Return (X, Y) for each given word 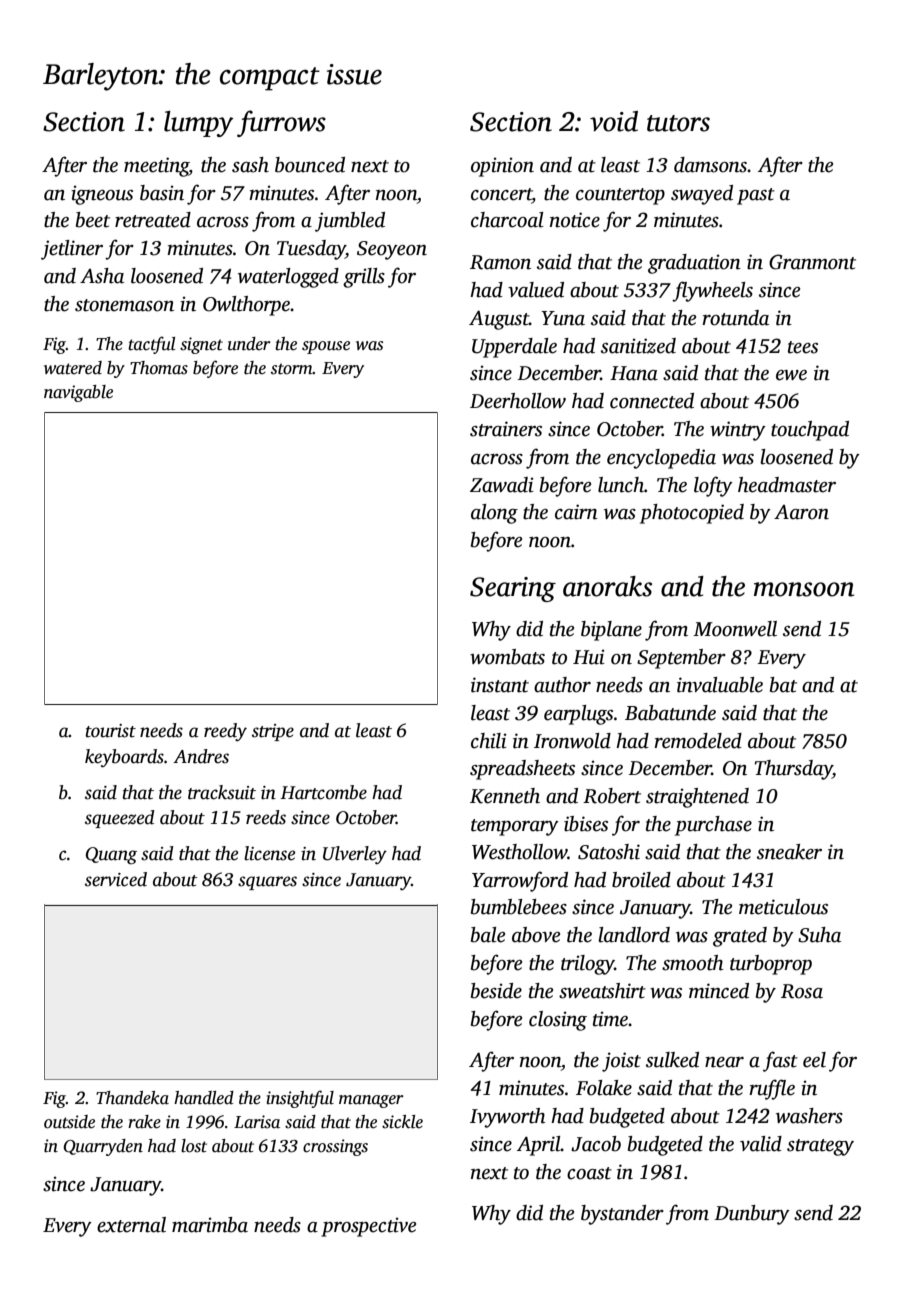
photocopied (692, 514)
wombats (507, 657)
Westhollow (519, 852)
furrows (281, 123)
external (131, 1225)
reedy (225, 732)
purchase (713, 826)
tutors (678, 123)
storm (292, 369)
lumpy (199, 124)
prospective (368, 1227)
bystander (622, 1215)
